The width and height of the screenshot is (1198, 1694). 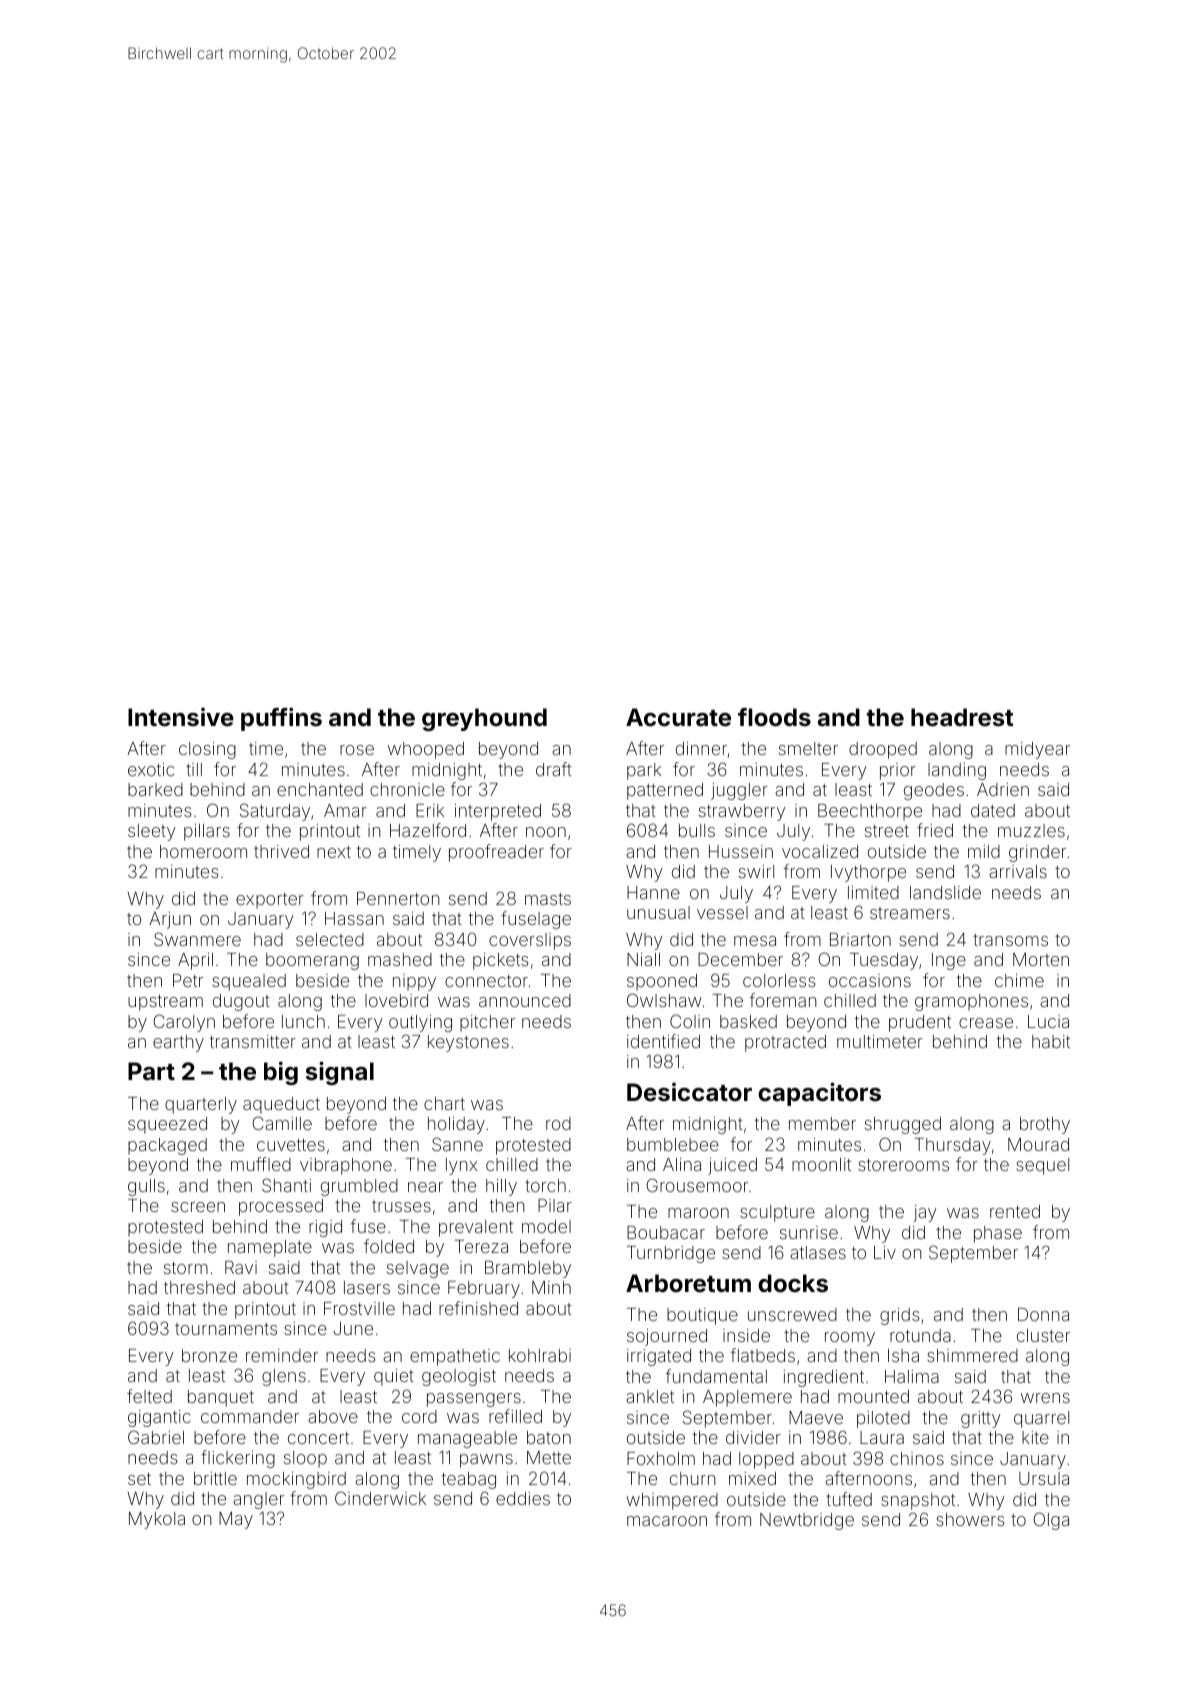 What do you see at coordinates (884, 961) in the screenshot?
I see `Tuesday` at bounding box center [884, 961].
